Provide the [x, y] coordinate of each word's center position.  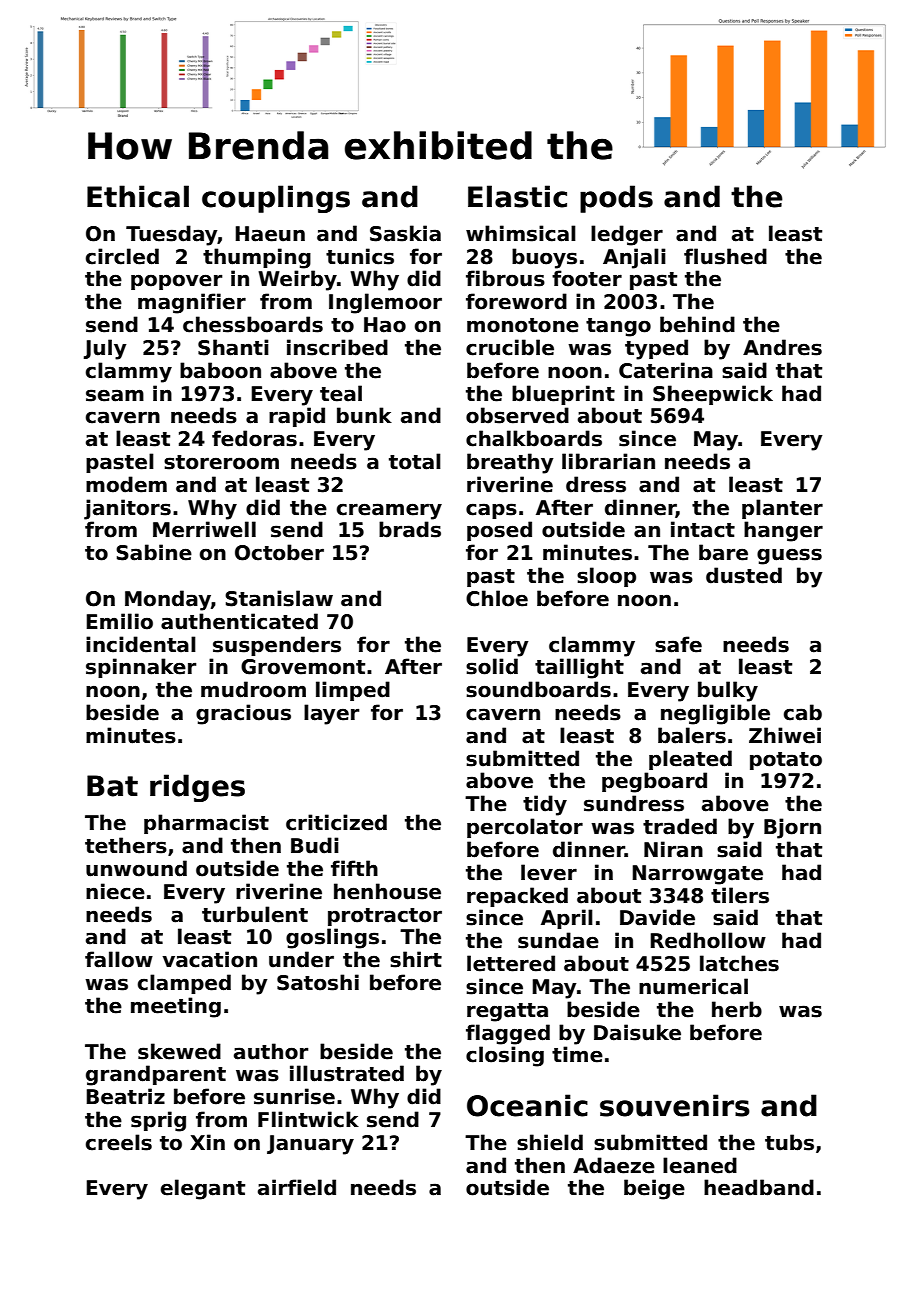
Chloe [497, 598]
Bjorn [792, 828]
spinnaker [141, 668]
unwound [136, 868]
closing [505, 1056]
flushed [725, 256]
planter [782, 509]
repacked [517, 897]
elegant [203, 1189]
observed [517, 415]
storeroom [221, 462]
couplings [276, 199]
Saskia [405, 233]
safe [678, 644]
